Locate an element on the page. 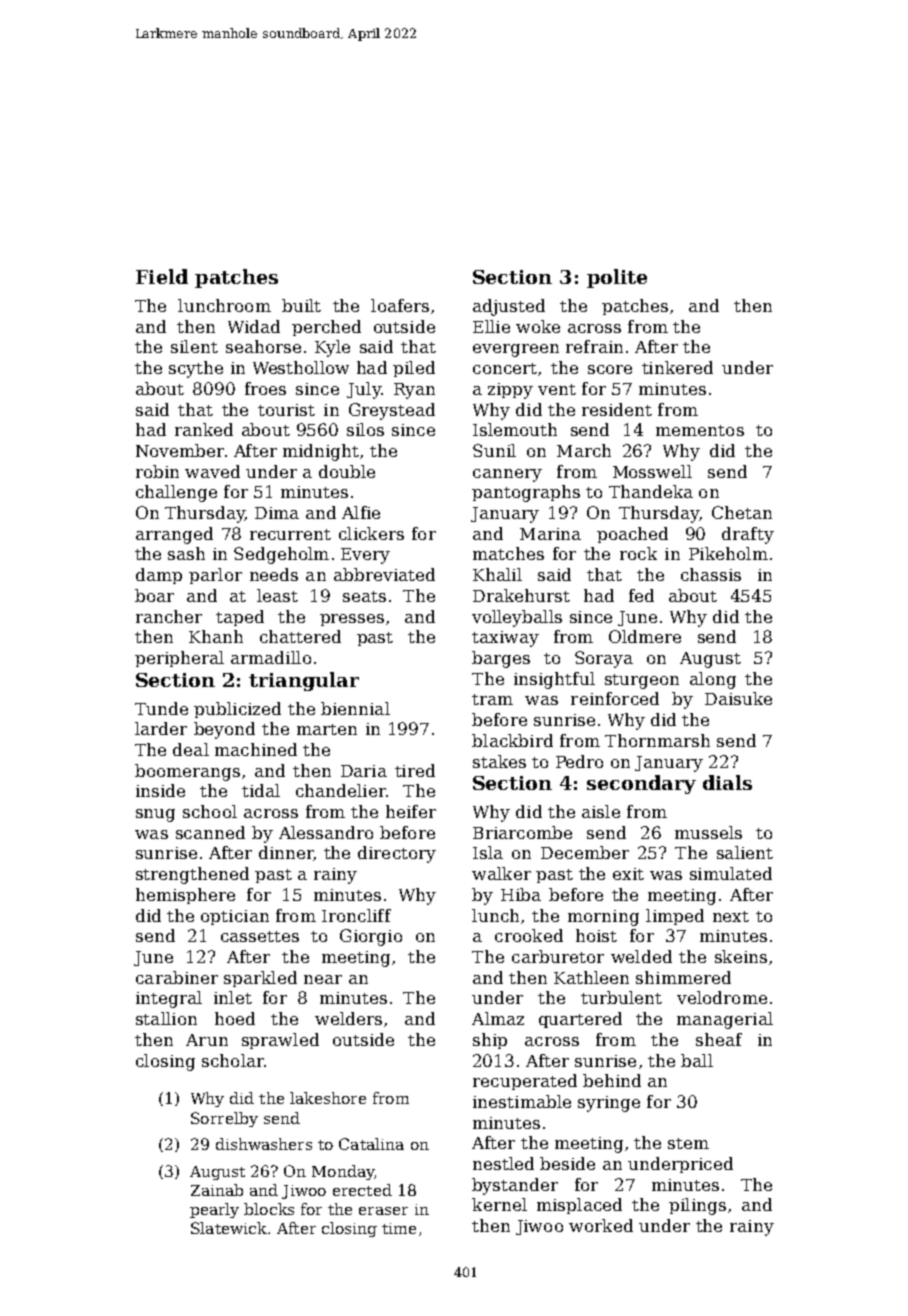  tired is located at coordinates (415, 770).
